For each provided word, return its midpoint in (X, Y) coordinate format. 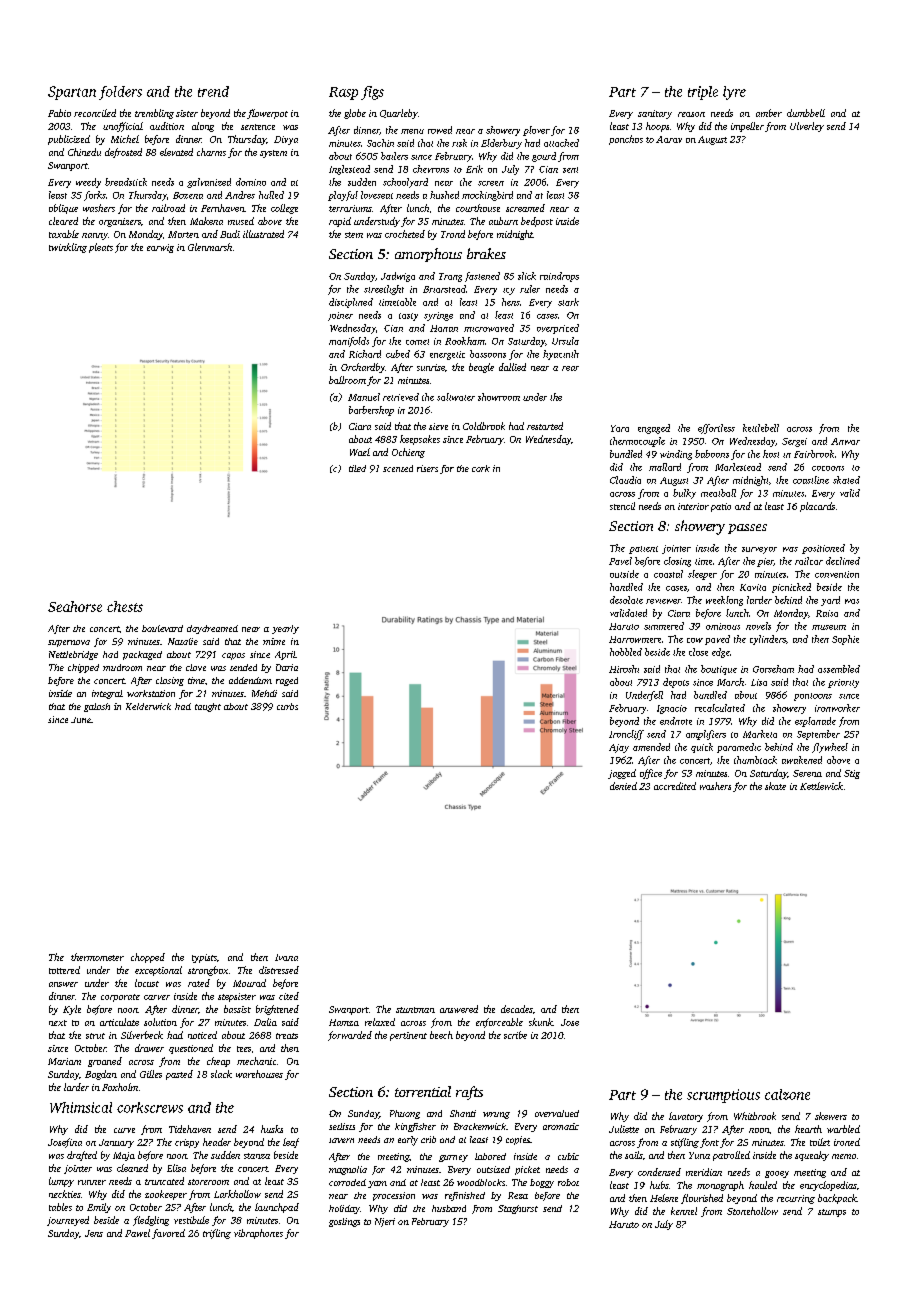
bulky (684, 494)
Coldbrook (484, 426)
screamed (525, 208)
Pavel (620, 561)
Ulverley (807, 127)
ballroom (347, 380)
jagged (622, 774)
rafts (469, 1093)
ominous (723, 626)
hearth (808, 1129)
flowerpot (267, 114)
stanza (257, 1156)
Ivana (286, 957)
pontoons (813, 697)
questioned (191, 1049)
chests (125, 606)
